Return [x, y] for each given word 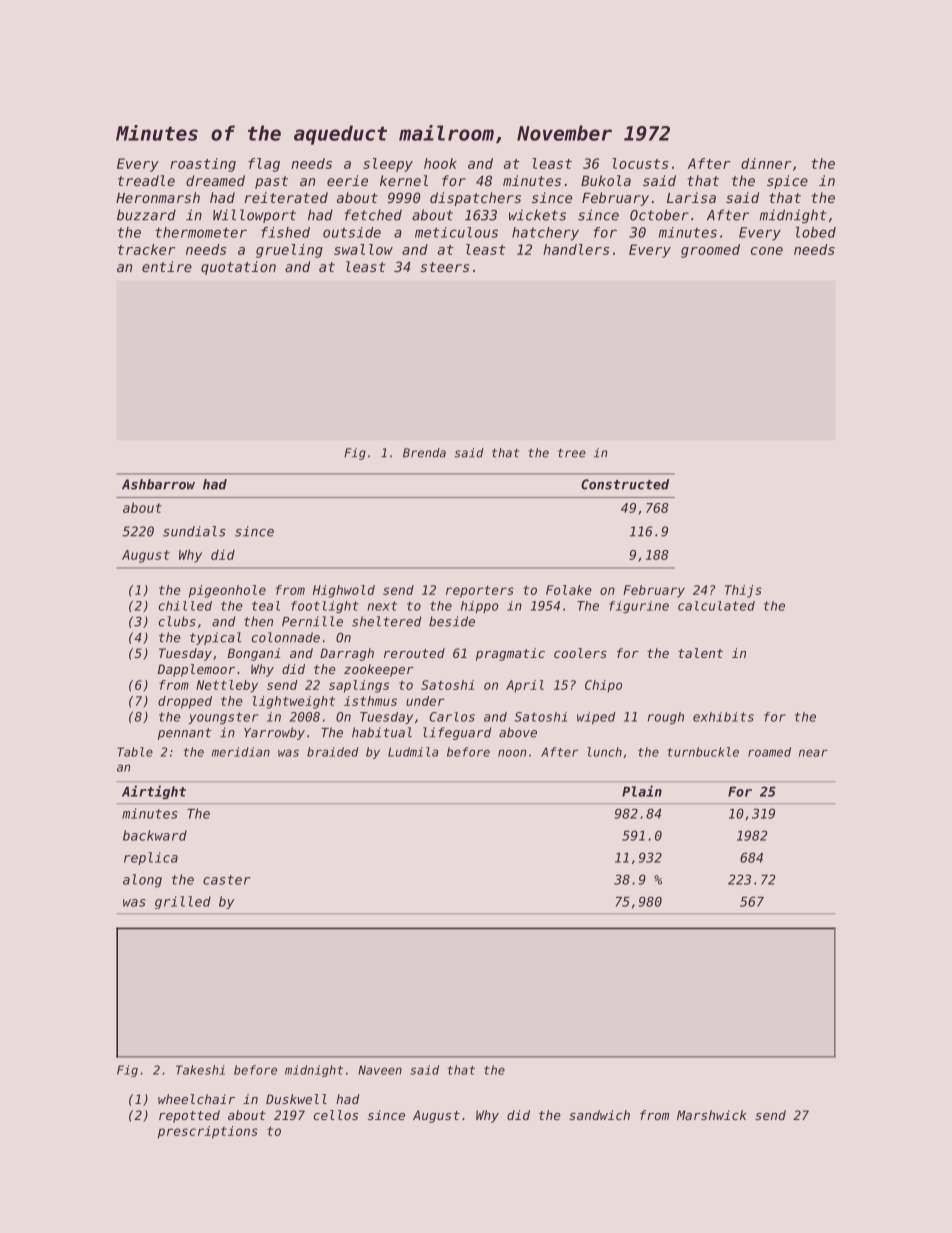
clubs [177, 621]
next [382, 606]
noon [512, 753]
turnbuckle [703, 752]
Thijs [743, 591]
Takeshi [200, 1070]
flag [264, 165]
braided [333, 752]
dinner [766, 163]
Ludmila [413, 752]
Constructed [625, 484]
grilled [183, 902]
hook [440, 163]
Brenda [424, 453]
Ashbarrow [158, 484]
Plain [642, 791]
